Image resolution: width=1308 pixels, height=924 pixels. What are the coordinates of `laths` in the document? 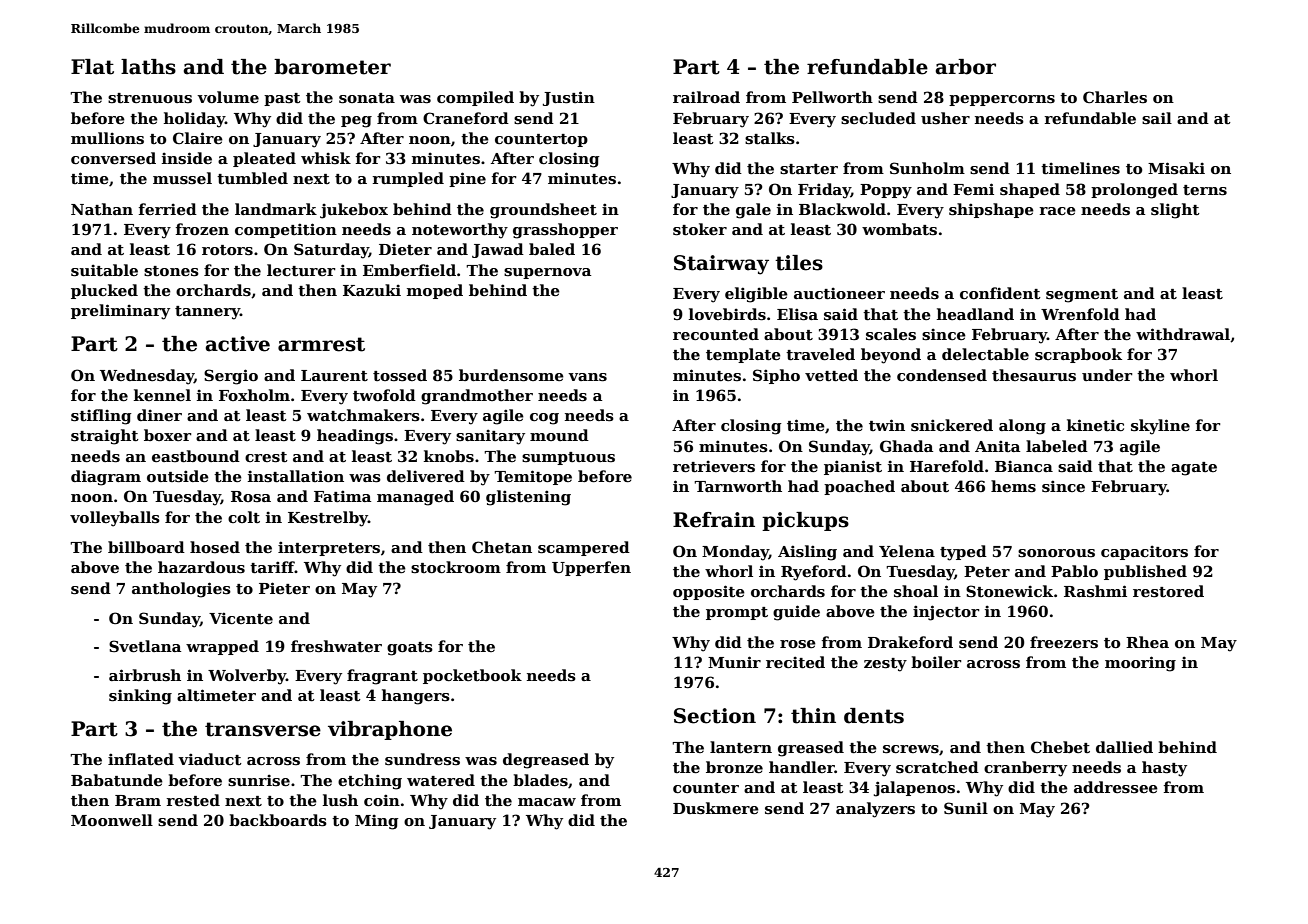 It's located at (148, 67).
